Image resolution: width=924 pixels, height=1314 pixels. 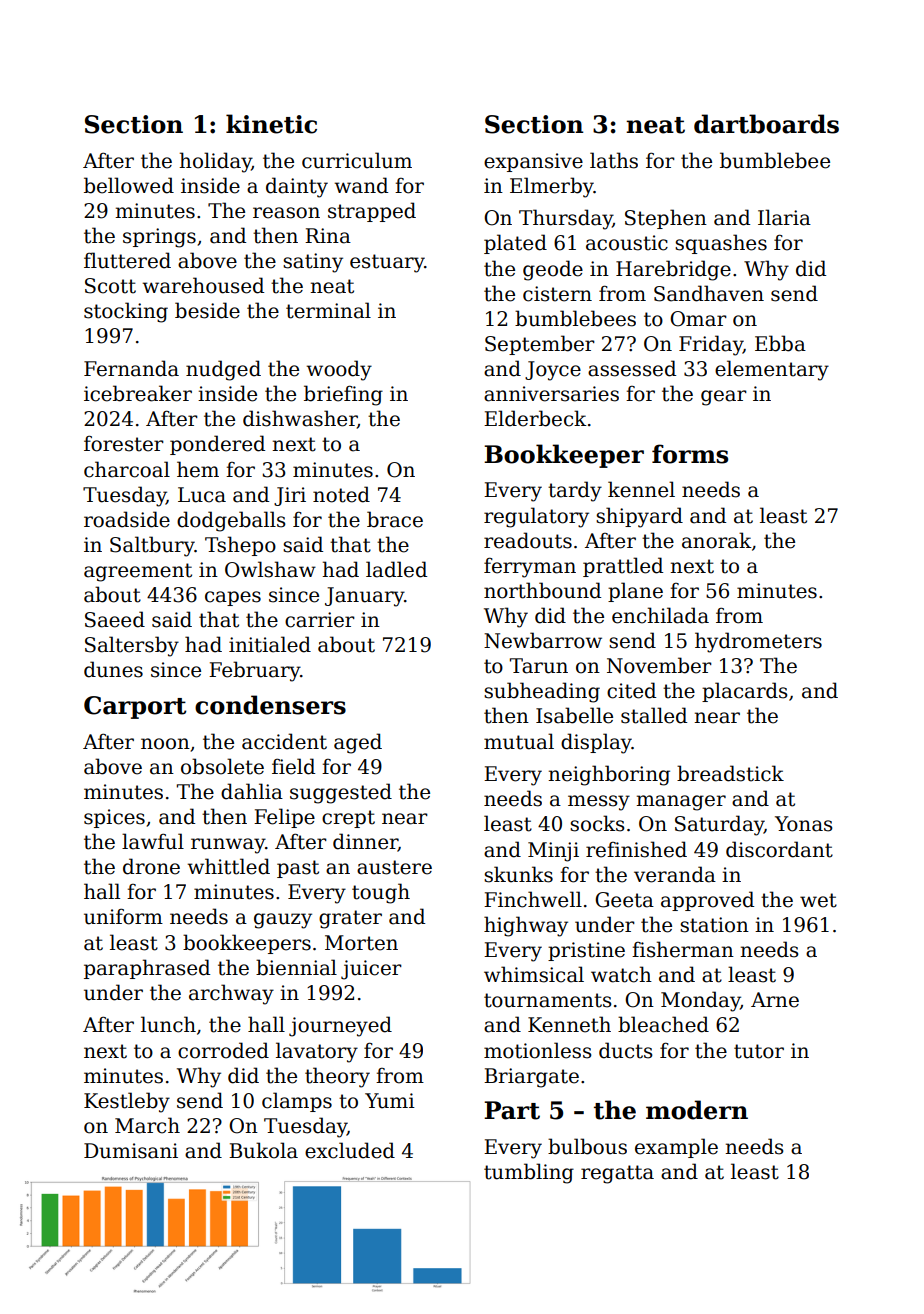 What do you see at coordinates (766, 124) in the page?
I see `dartboards` at bounding box center [766, 124].
